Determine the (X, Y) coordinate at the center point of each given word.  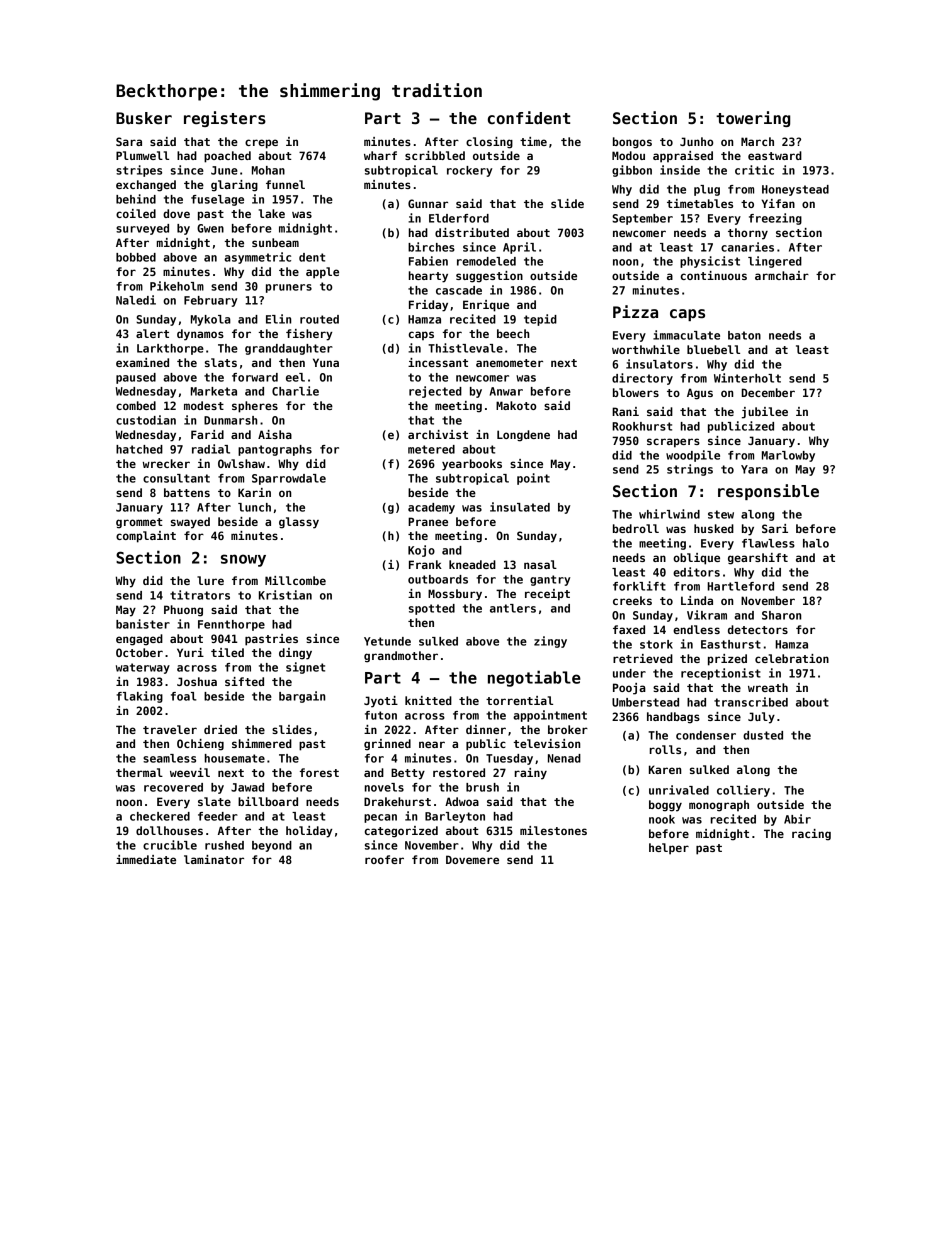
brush (482, 787)
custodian (146, 420)
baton (744, 335)
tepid (540, 320)
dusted (763, 735)
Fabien (428, 261)
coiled (136, 213)
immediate (146, 859)
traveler (170, 729)
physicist (710, 262)
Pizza (635, 311)
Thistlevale (465, 348)
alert (152, 333)
